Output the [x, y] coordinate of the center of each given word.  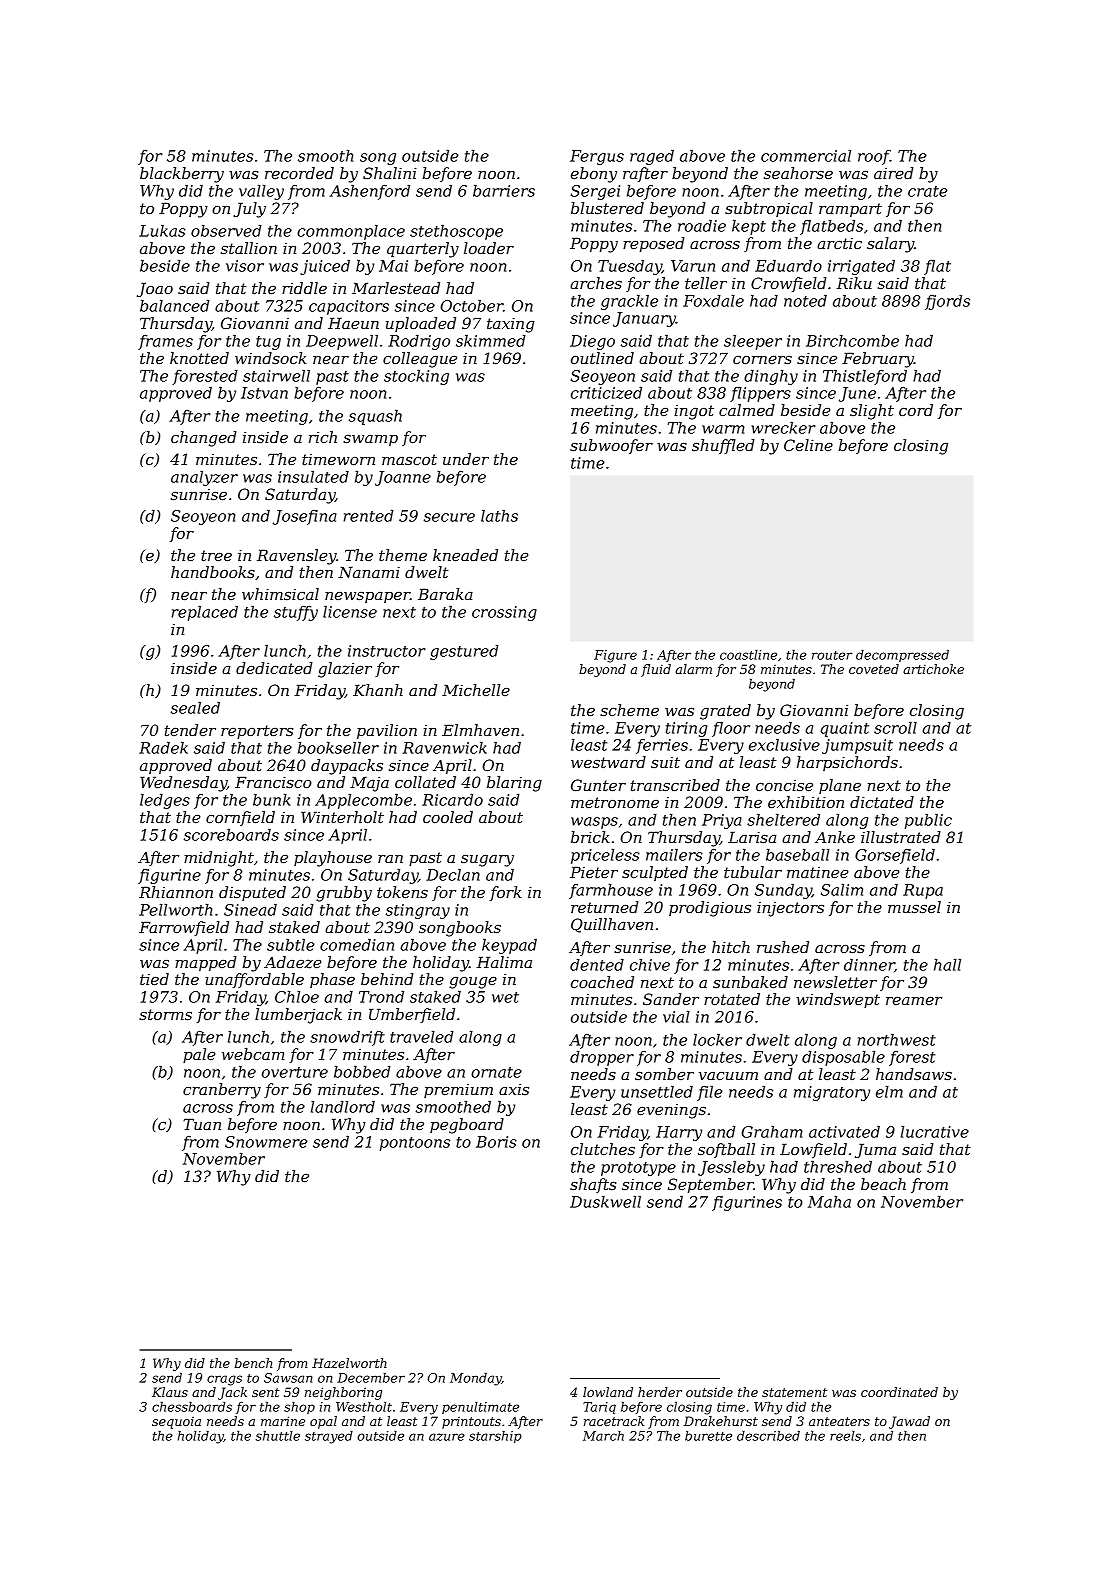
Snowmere [266, 1142]
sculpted [655, 873]
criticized [606, 393]
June [857, 394]
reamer [914, 1001]
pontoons [415, 1144]
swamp [370, 440]
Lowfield [813, 1150]
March [603, 1436]
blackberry [182, 175]
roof [874, 157]
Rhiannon [176, 892]
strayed [329, 1437]
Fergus [597, 157]
